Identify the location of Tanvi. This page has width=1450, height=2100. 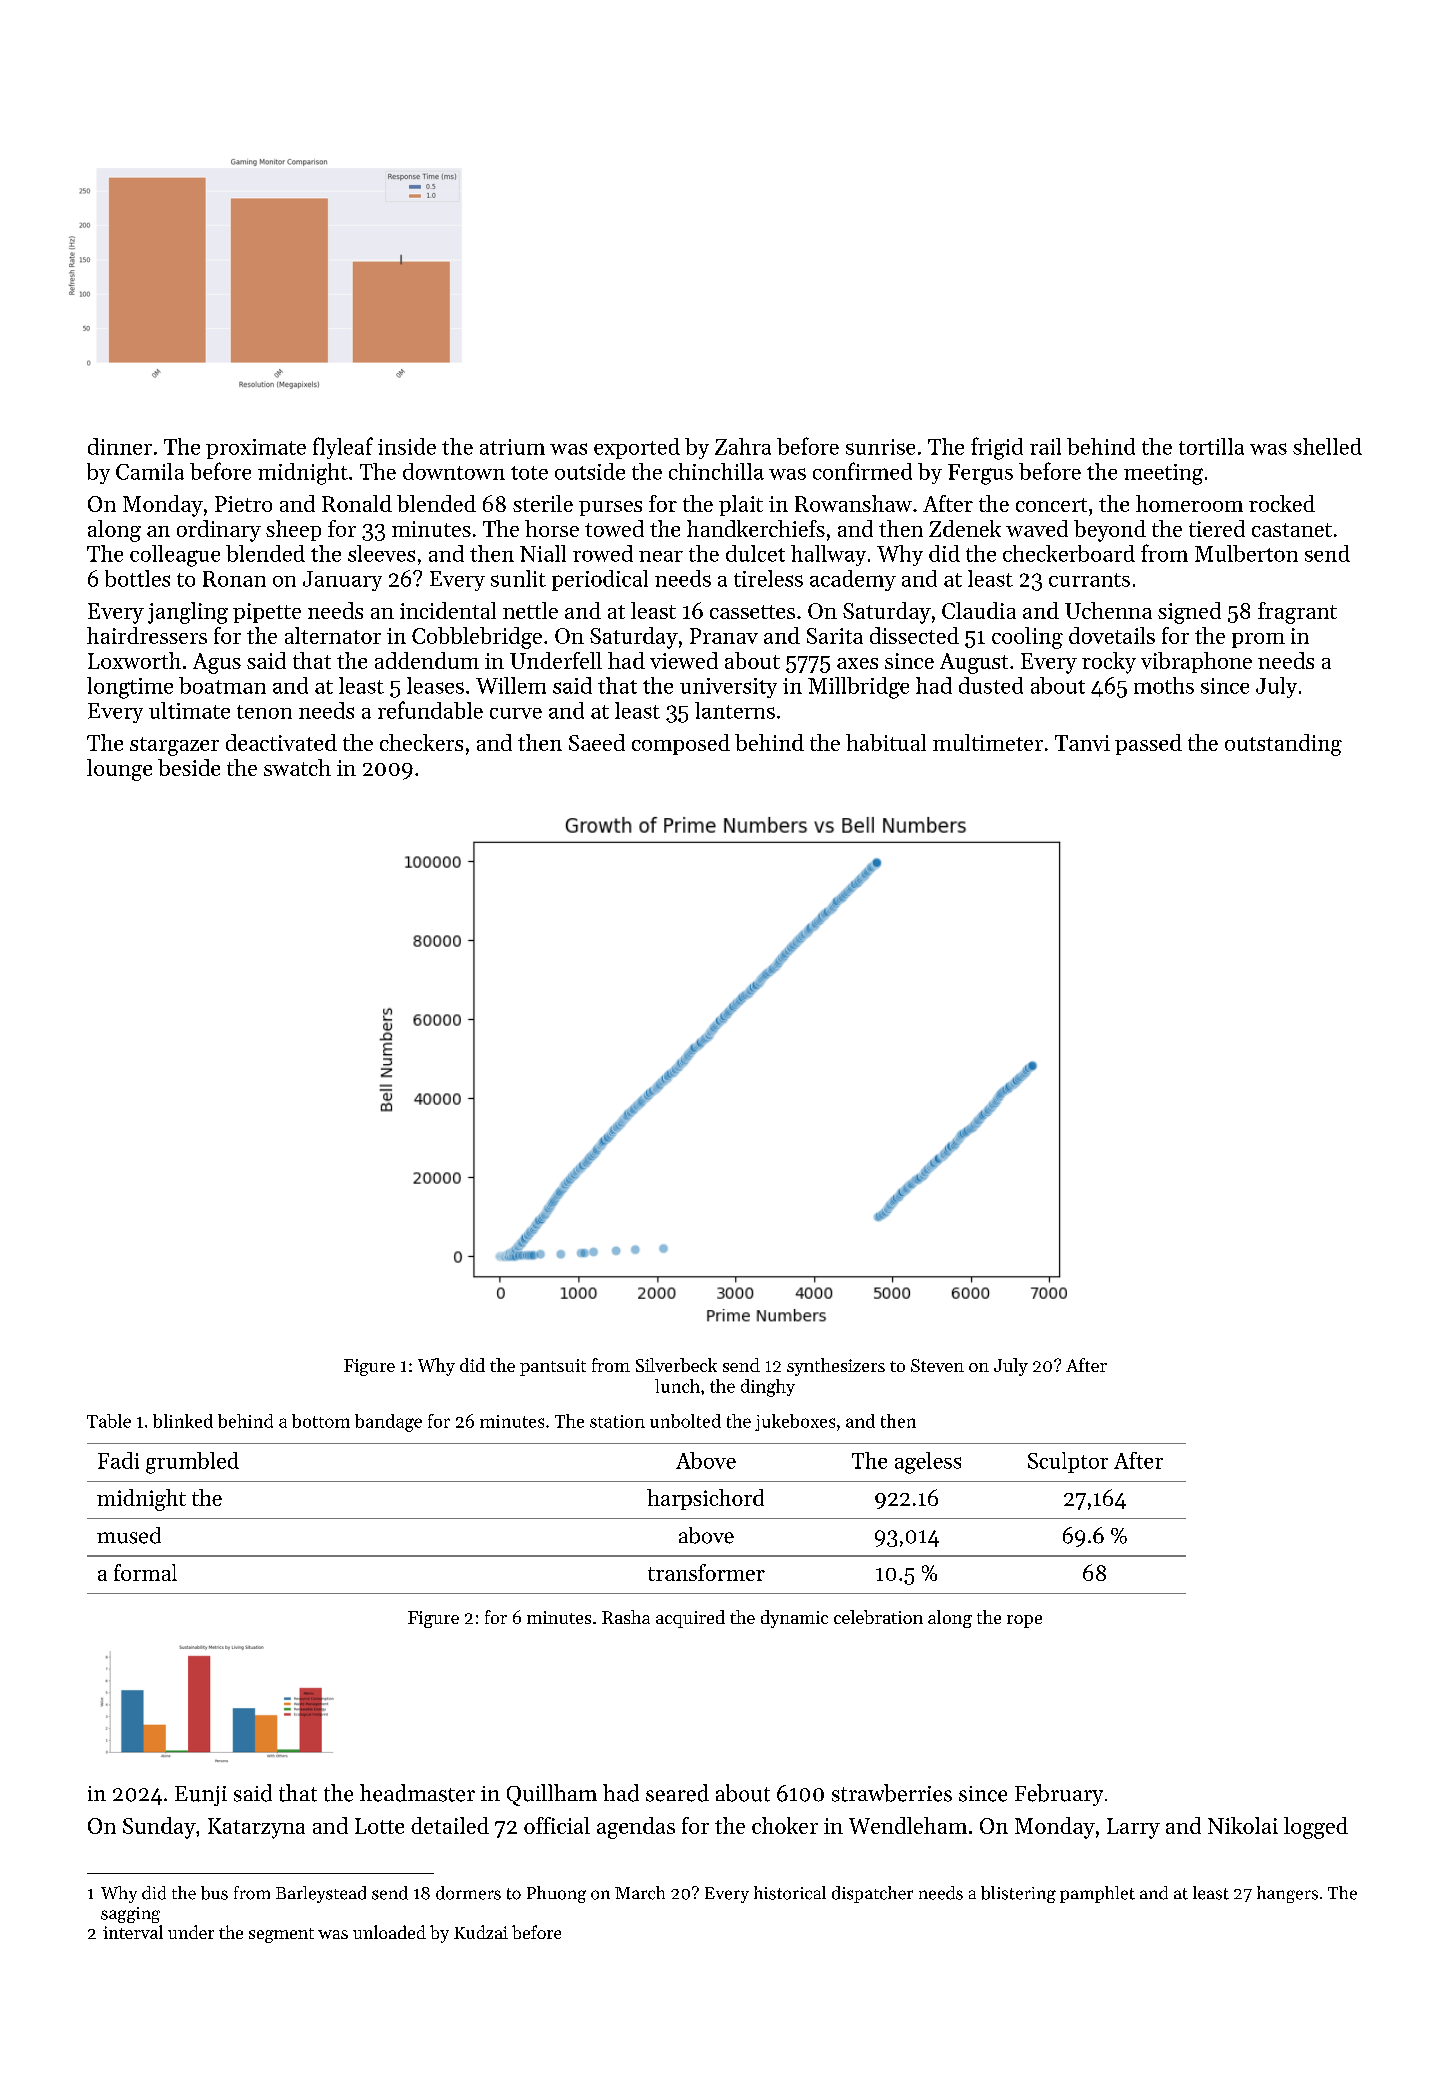
(1082, 743).
